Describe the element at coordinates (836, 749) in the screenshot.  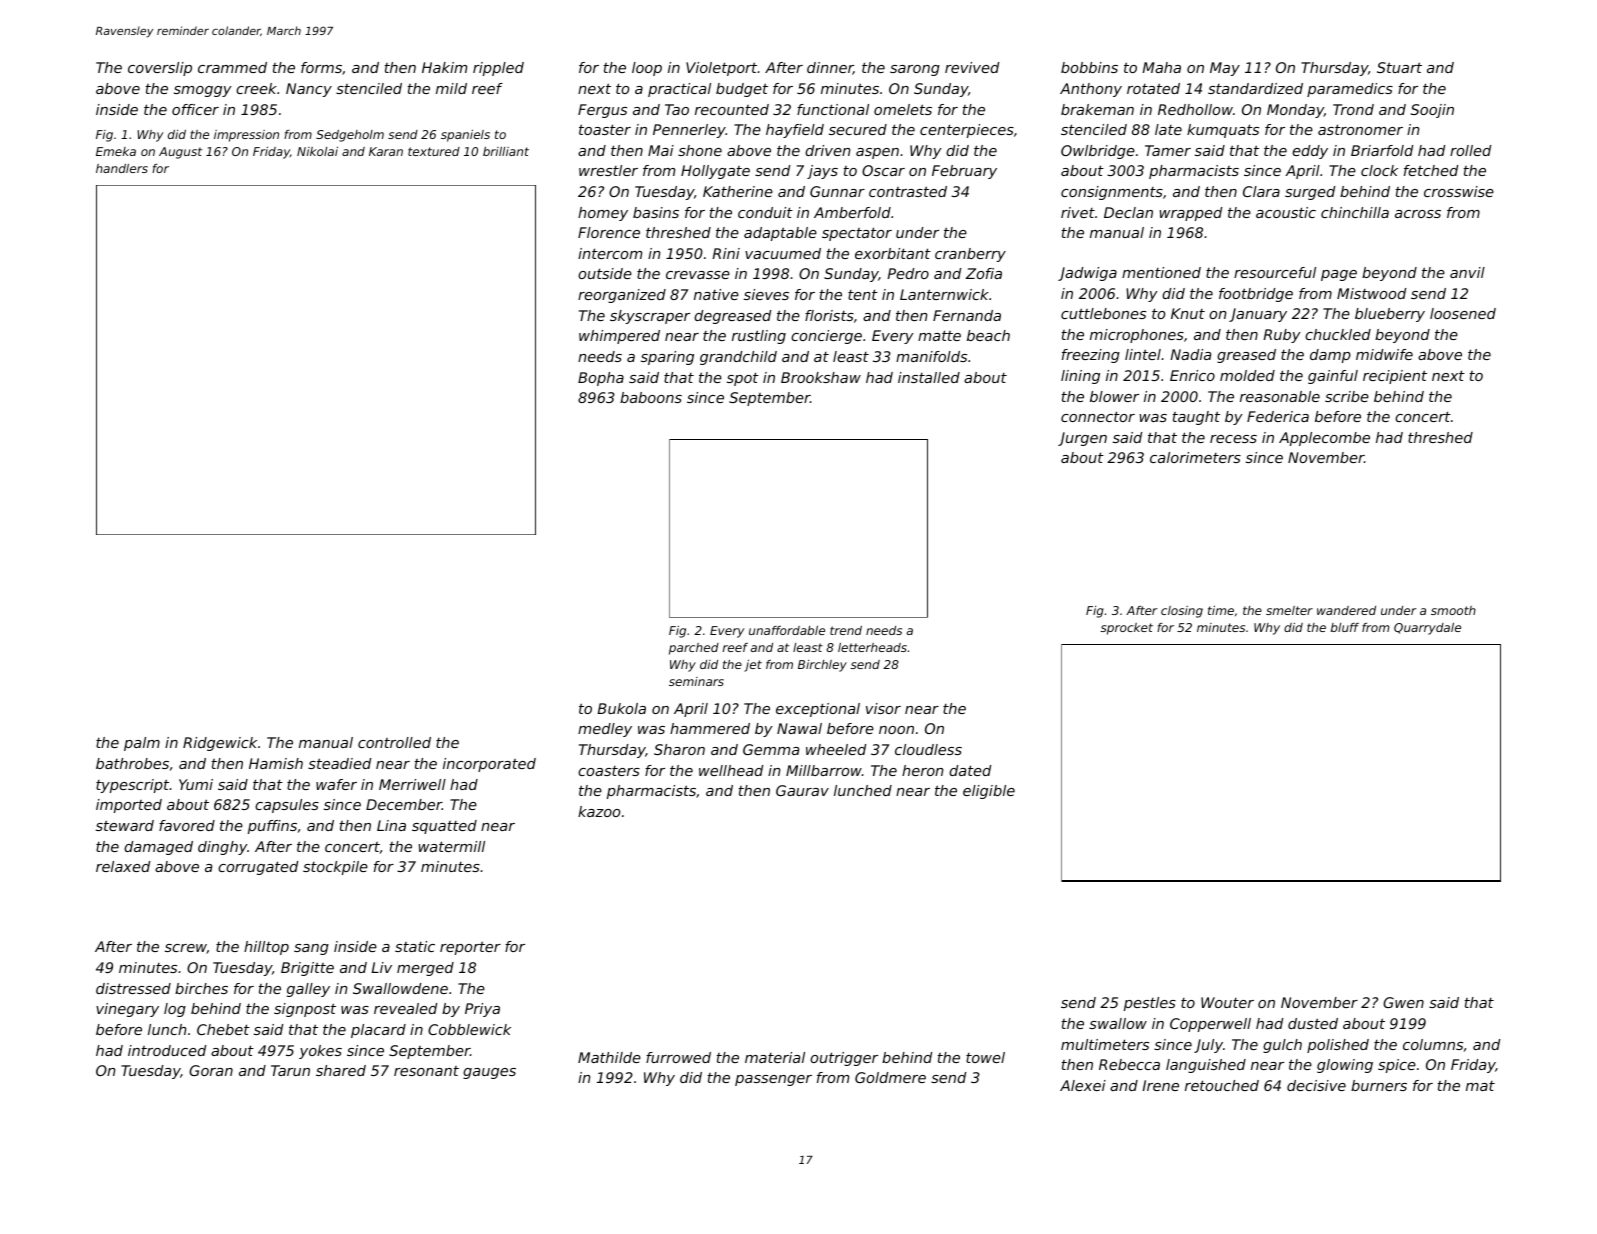
I see `wheeled` at that location.
